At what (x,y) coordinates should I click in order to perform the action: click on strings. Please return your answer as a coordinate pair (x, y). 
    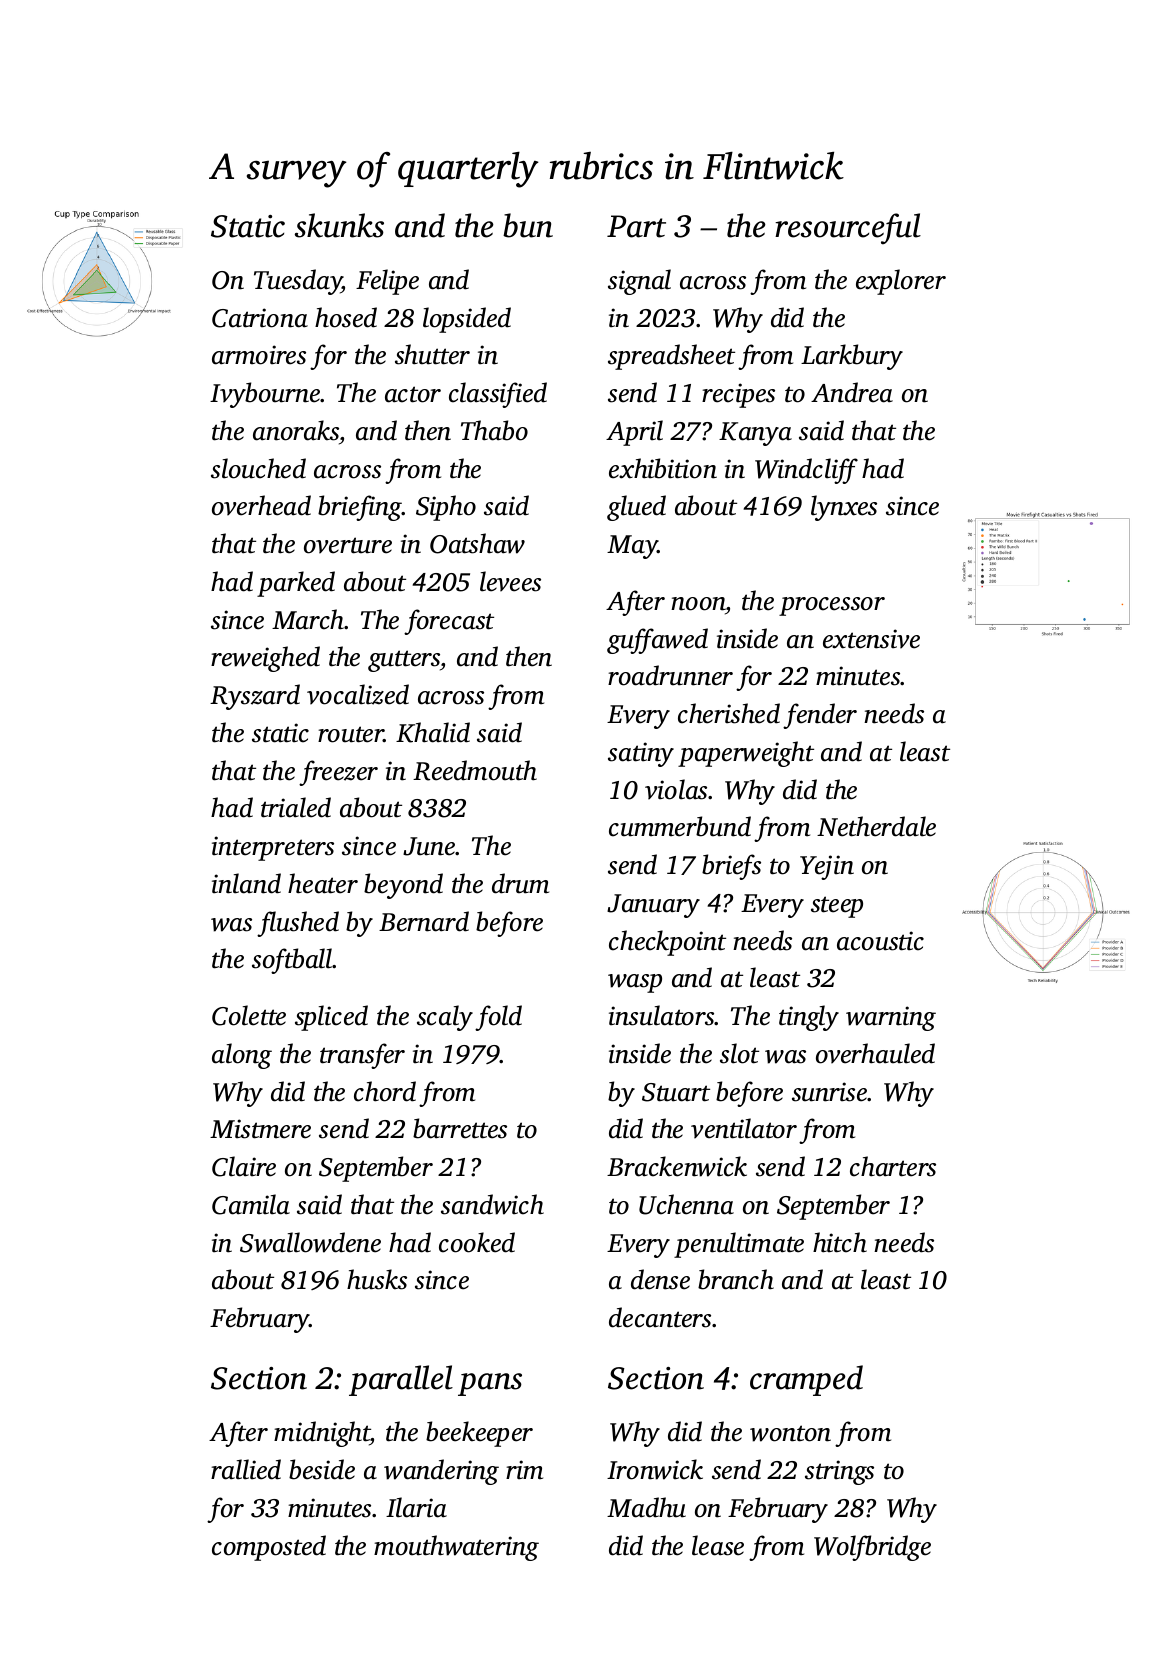
    Looking at the image, I should click on (839, 1472).
